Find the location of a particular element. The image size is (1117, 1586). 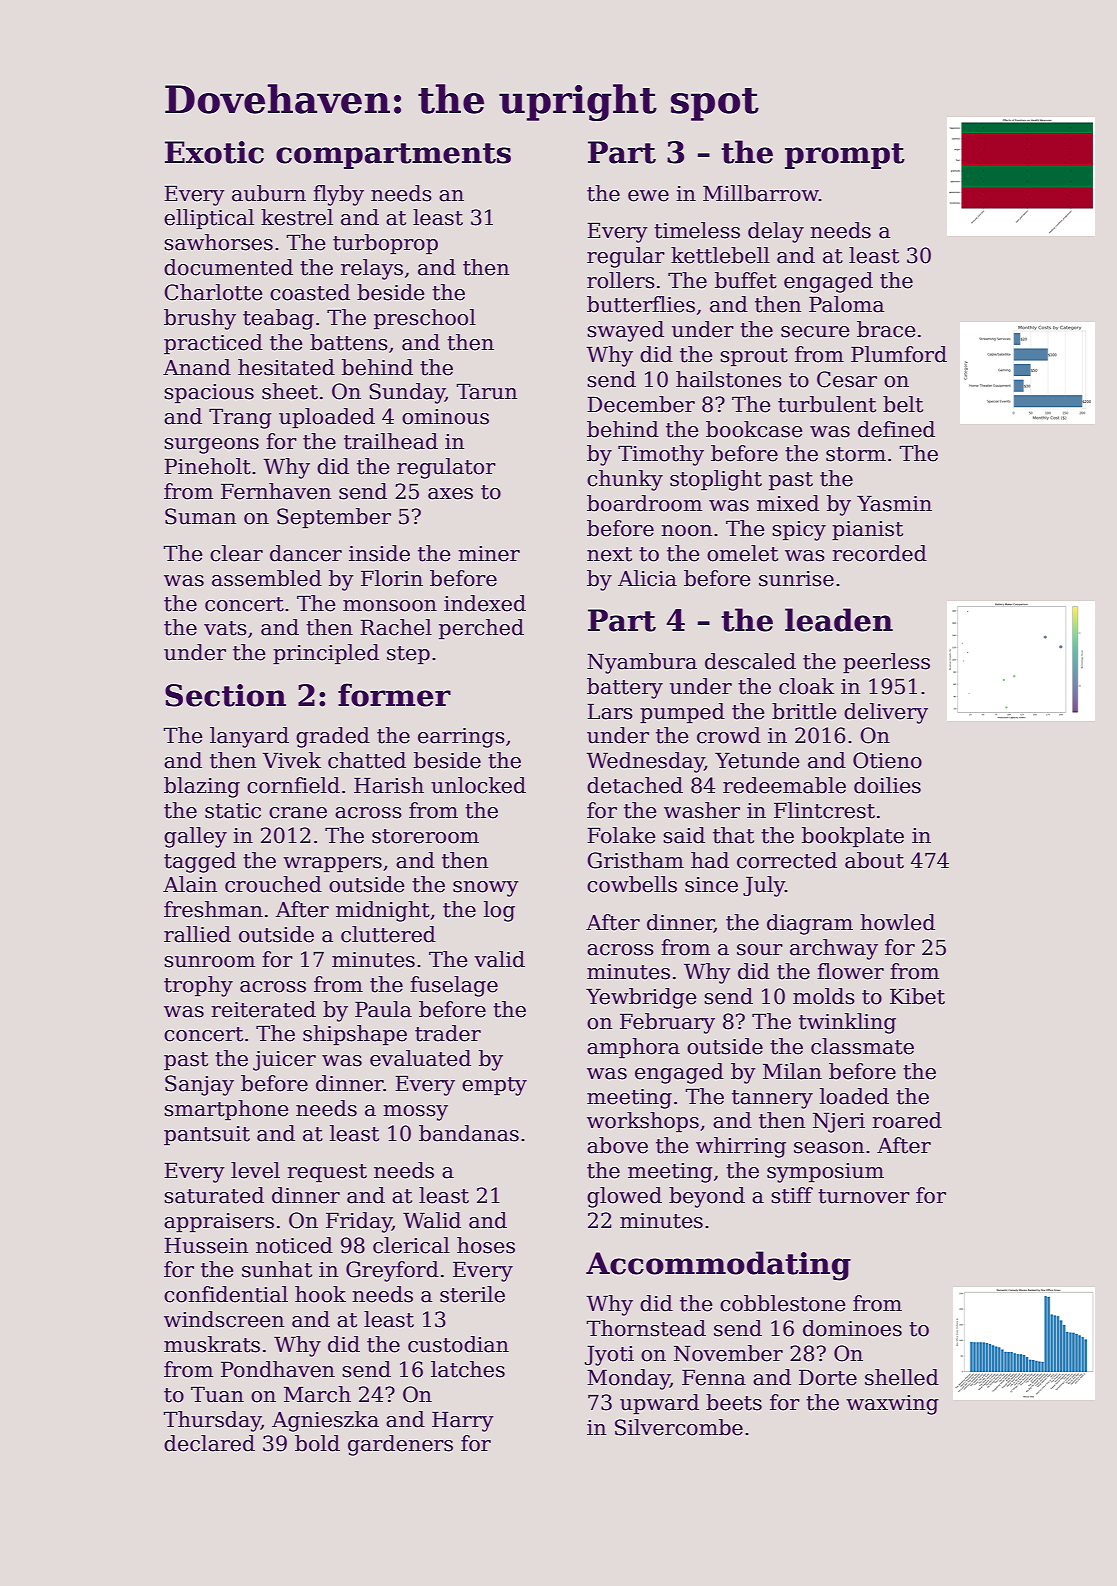

miner is located at coordinates (489, 554).
